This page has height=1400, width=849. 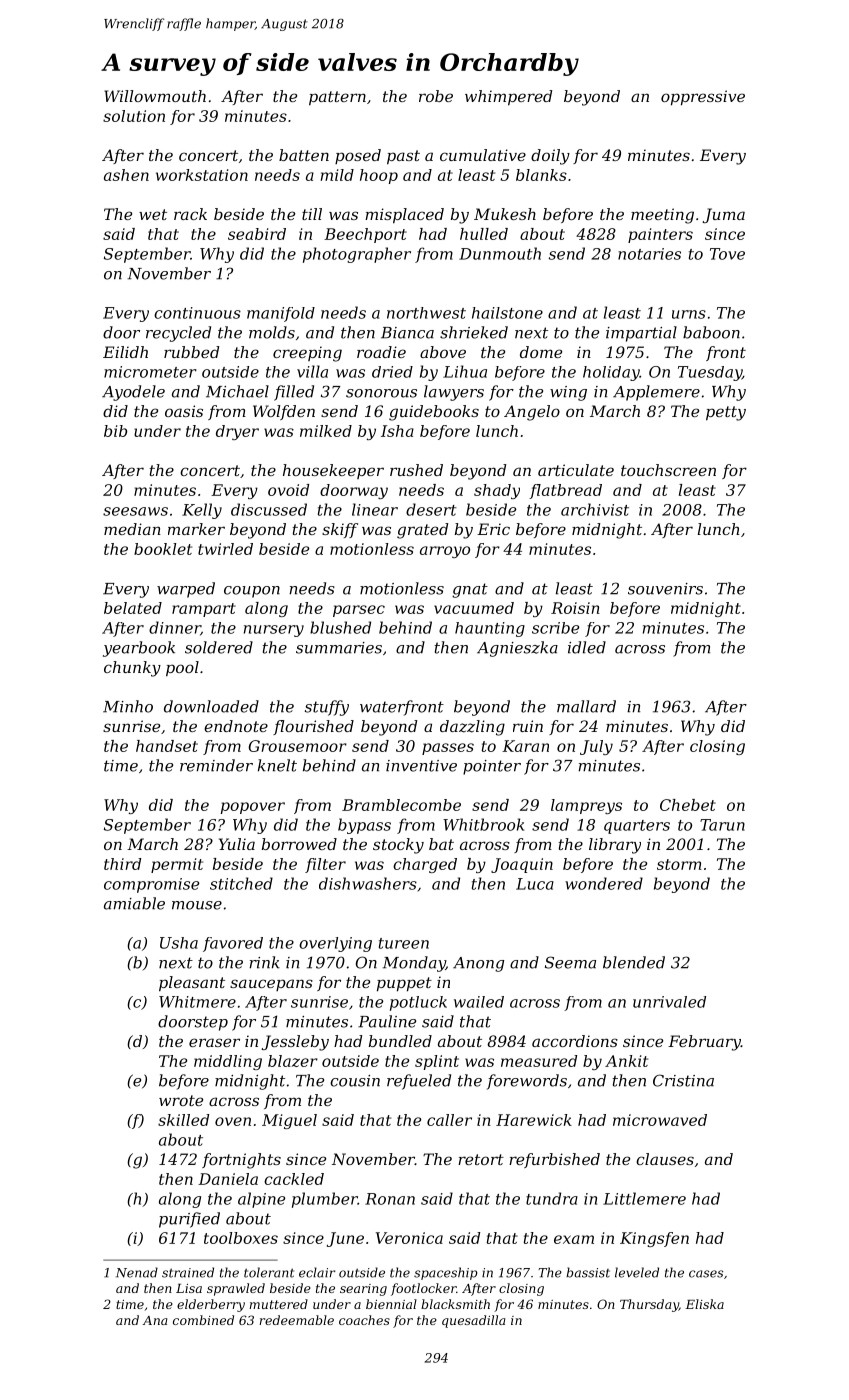 What do you see at coordinates (665, 589) in the page?
I see `souvenirs` at bounding box center [665, 589].
